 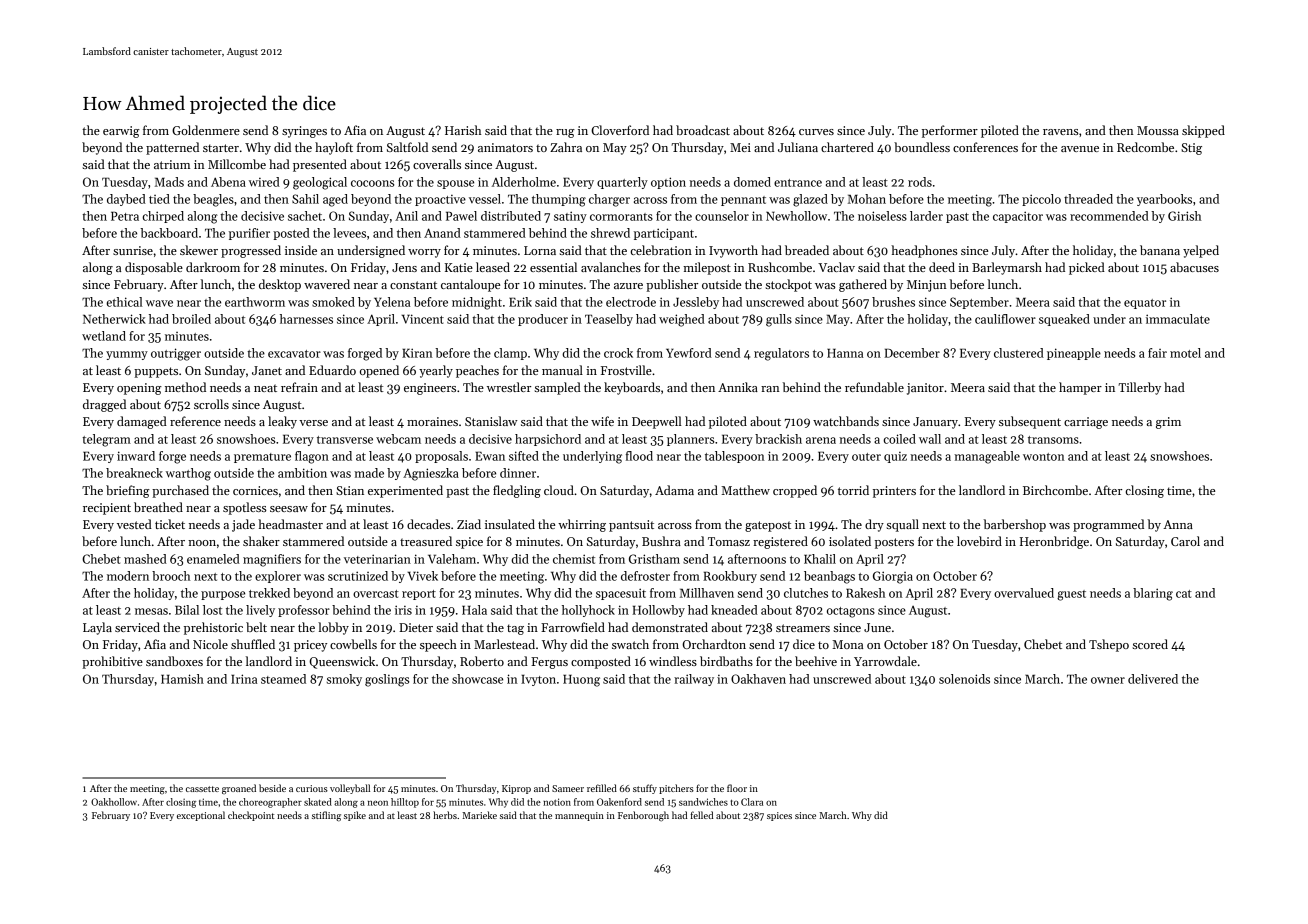 I want to click on Valeham, so click(x=452, y=559).
